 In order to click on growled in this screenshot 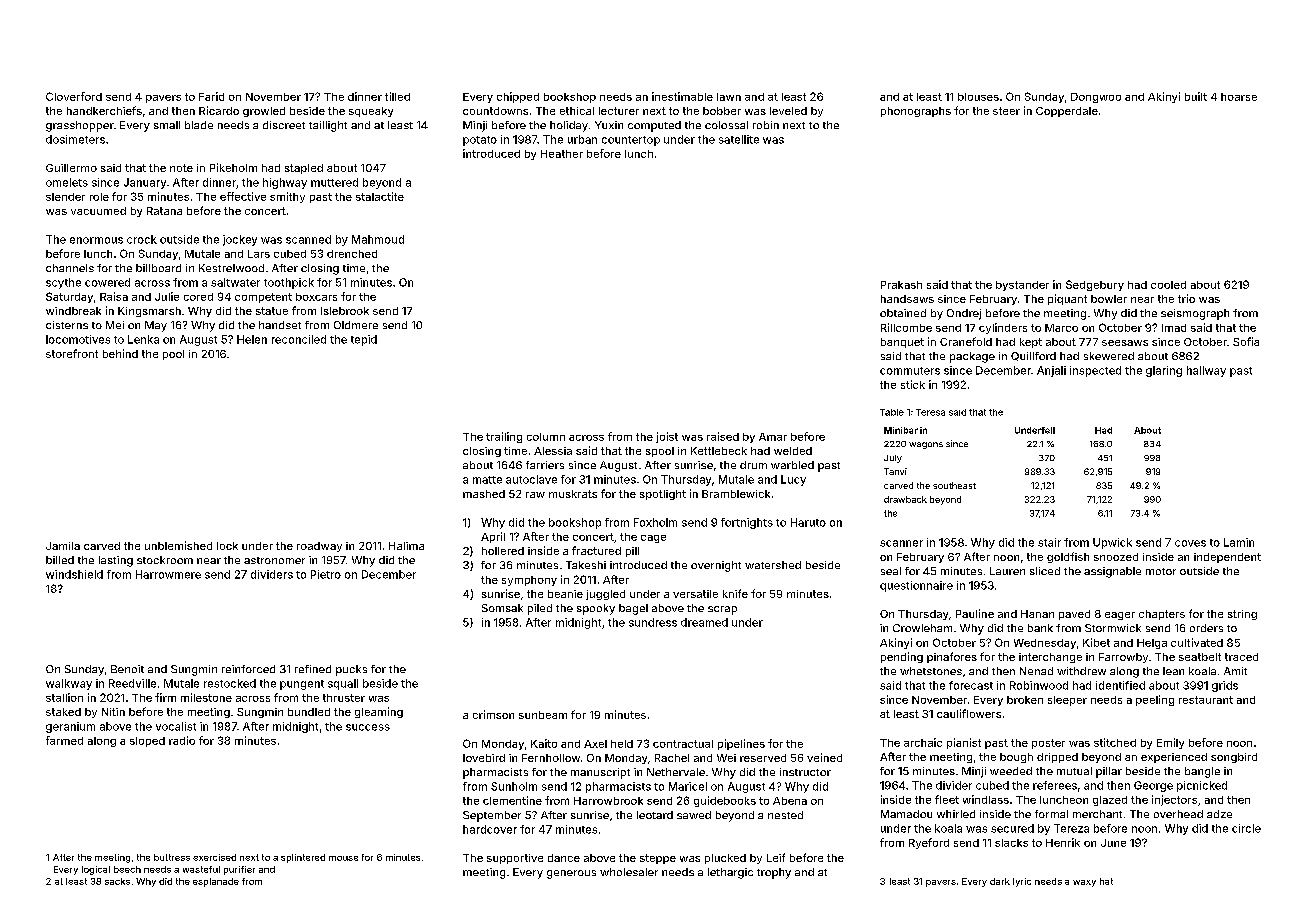, I will do `click(264, 112)`.
